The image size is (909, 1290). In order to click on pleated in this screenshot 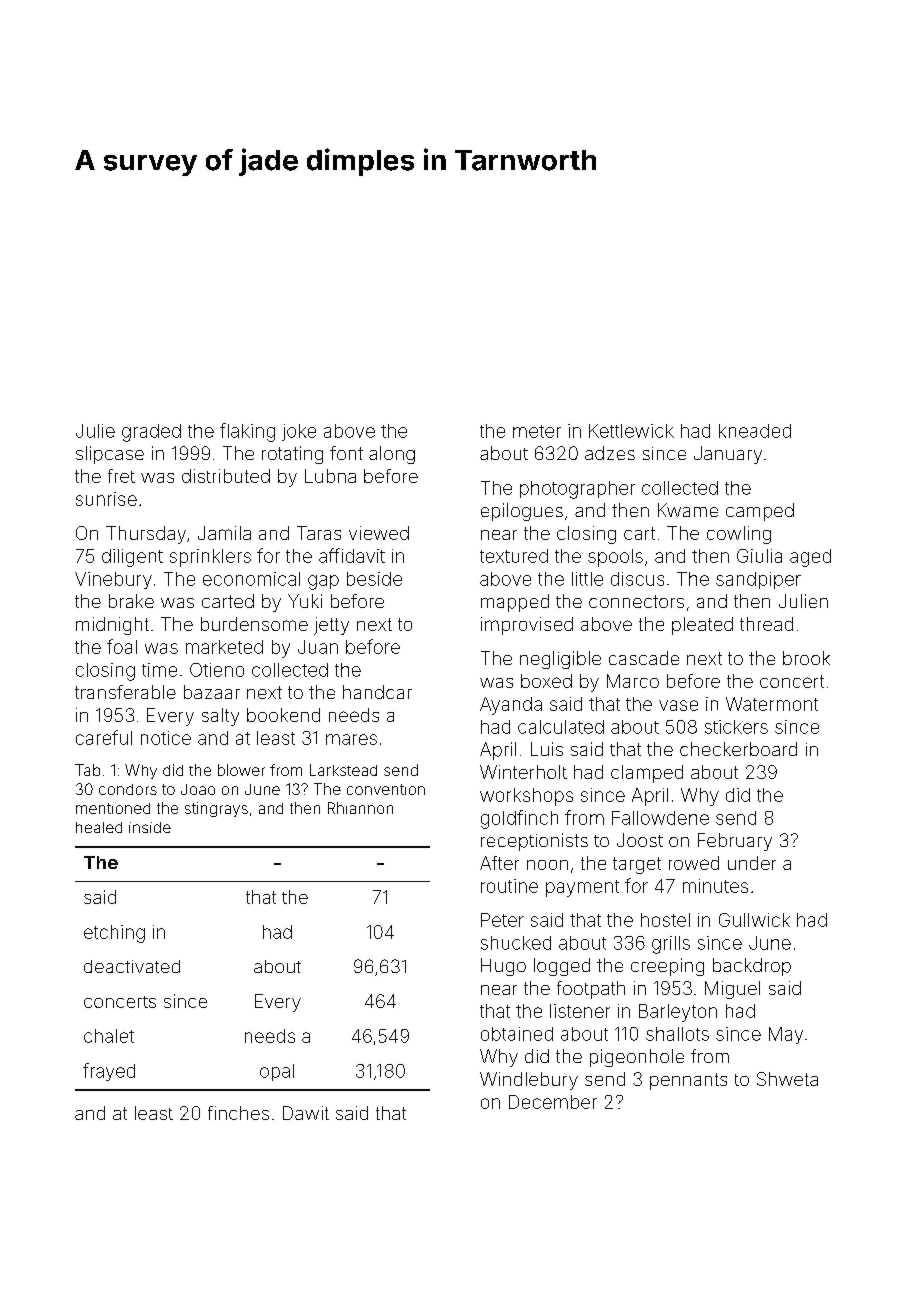, I will do `click(702, 626)`.
